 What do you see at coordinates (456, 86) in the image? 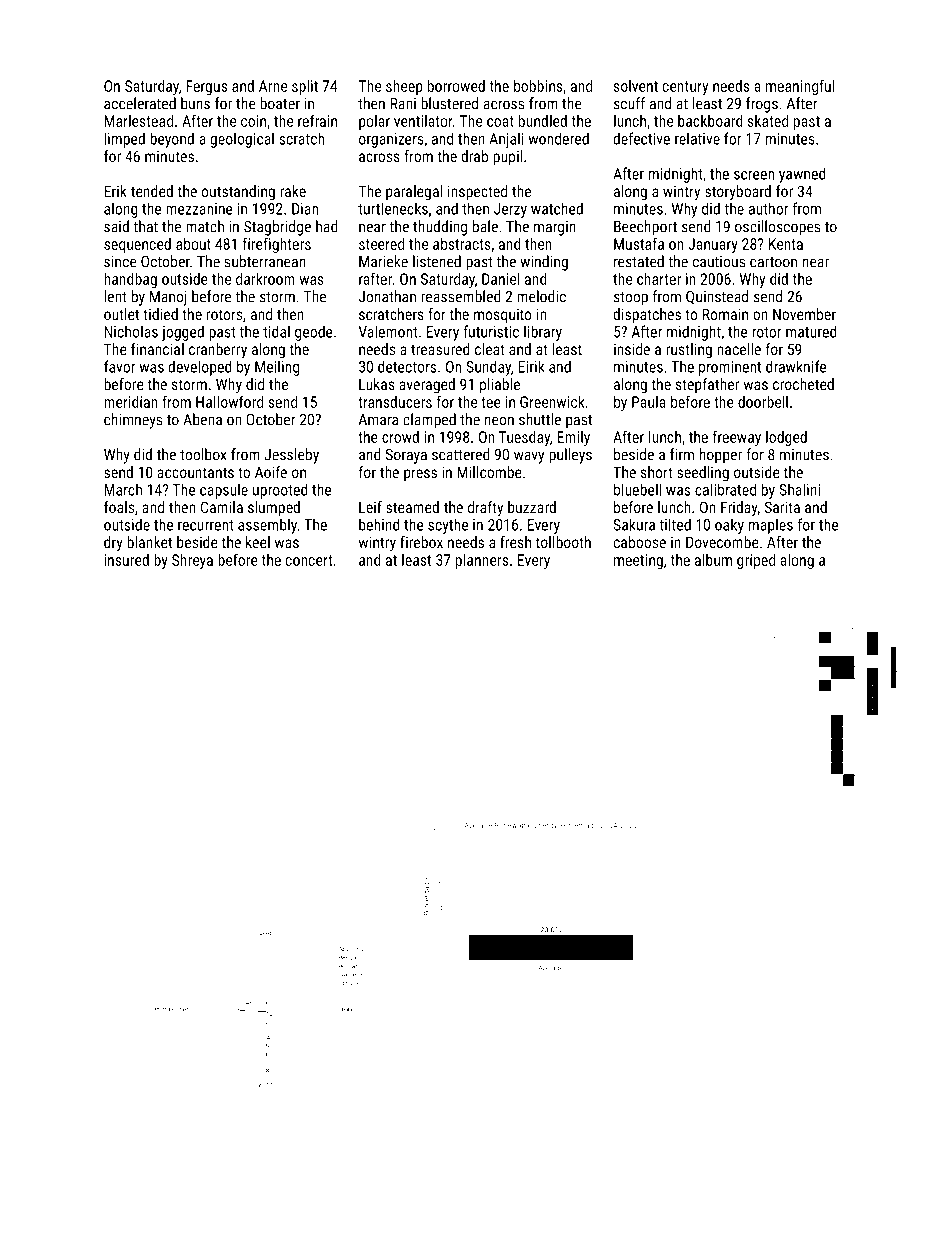
I see `borrowed` at bounding box center [456, 86].
